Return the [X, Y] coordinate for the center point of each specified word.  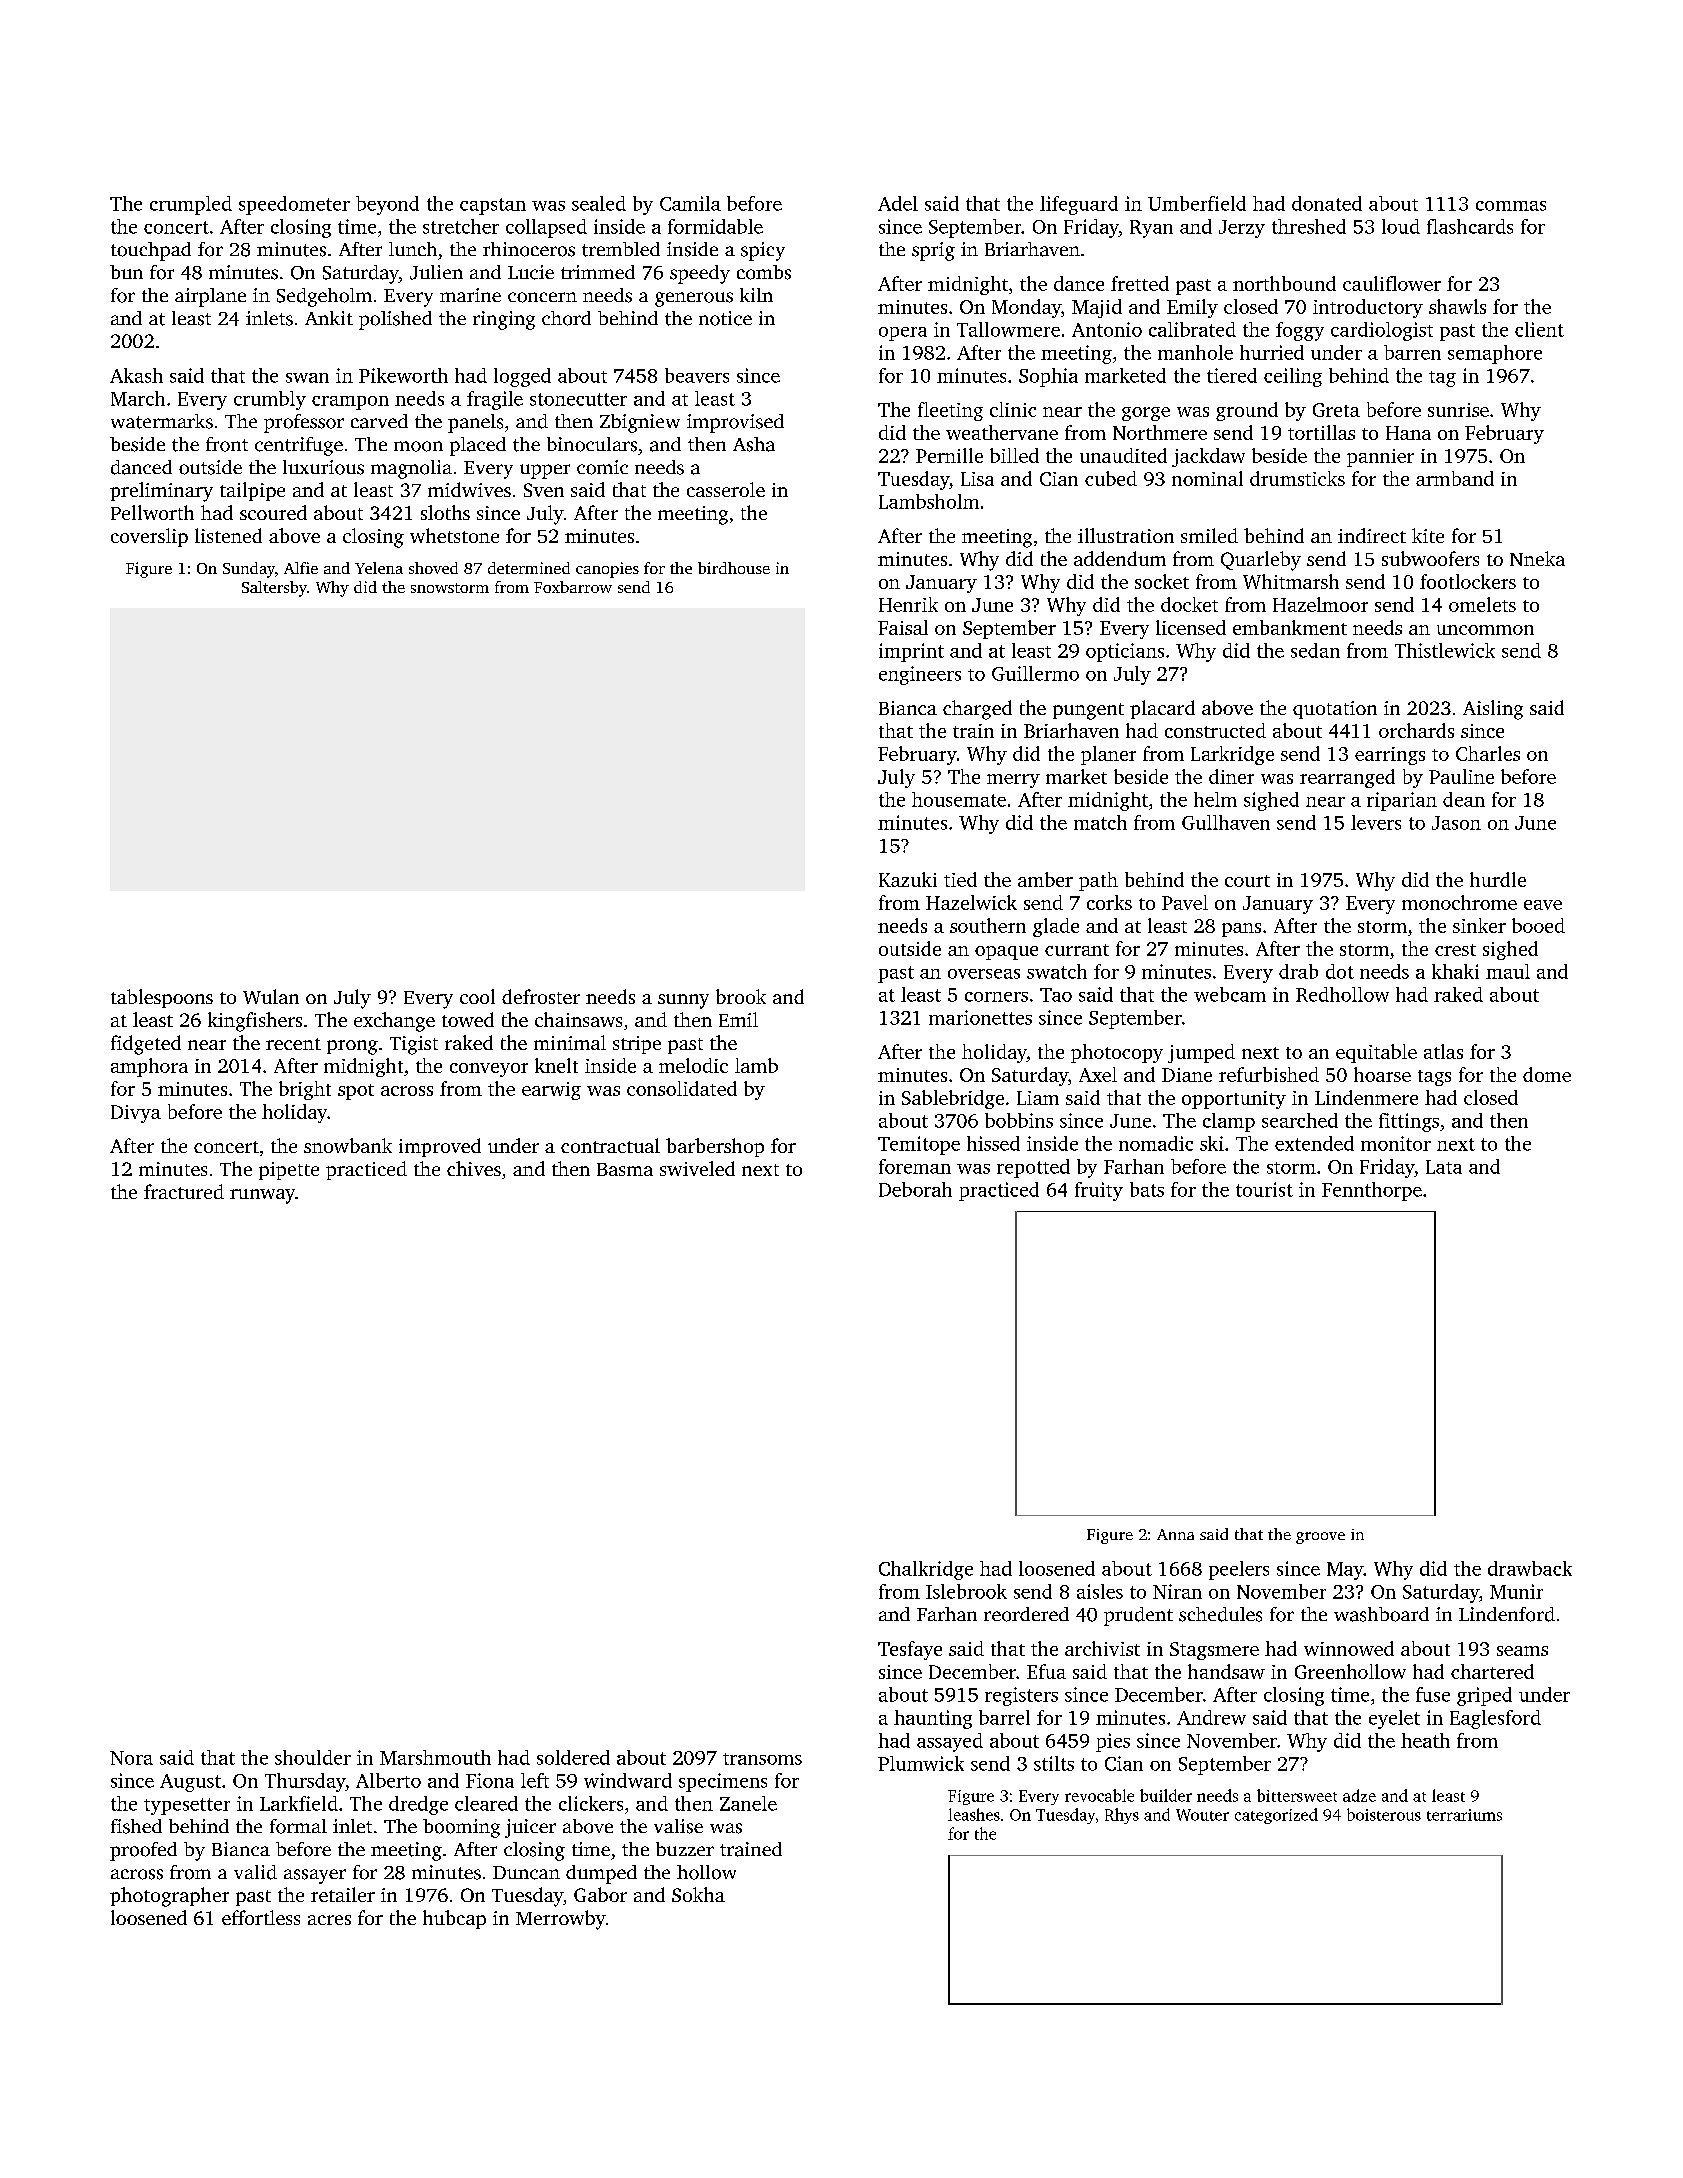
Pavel [1185, 902]
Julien [436, 272]
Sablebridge [953, 1099]
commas [1511, 206]
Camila [690, 203]
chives [474, 1168]
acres [329, 1920]
